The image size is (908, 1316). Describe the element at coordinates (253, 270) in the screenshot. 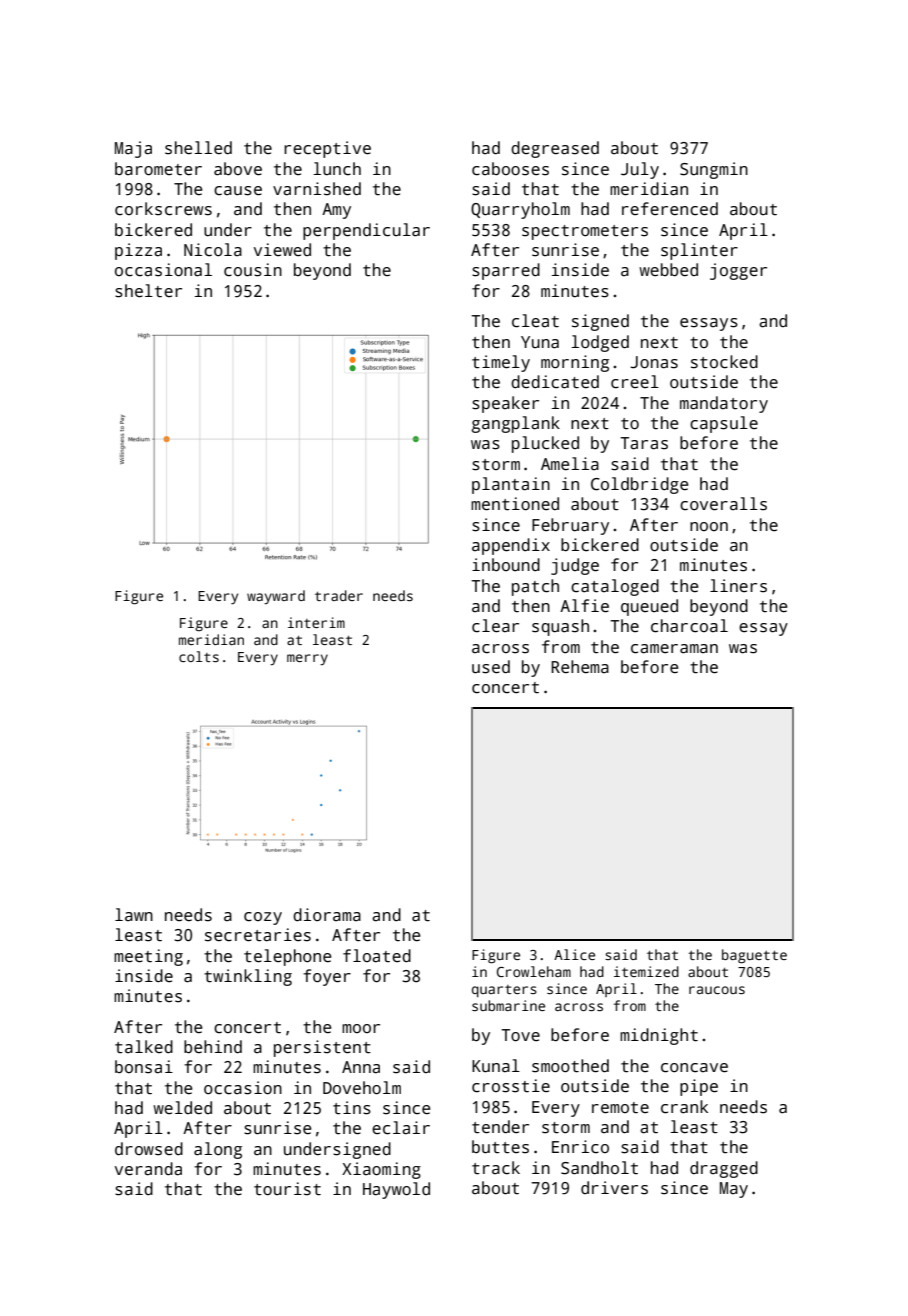

I see `cousin` at that location.
